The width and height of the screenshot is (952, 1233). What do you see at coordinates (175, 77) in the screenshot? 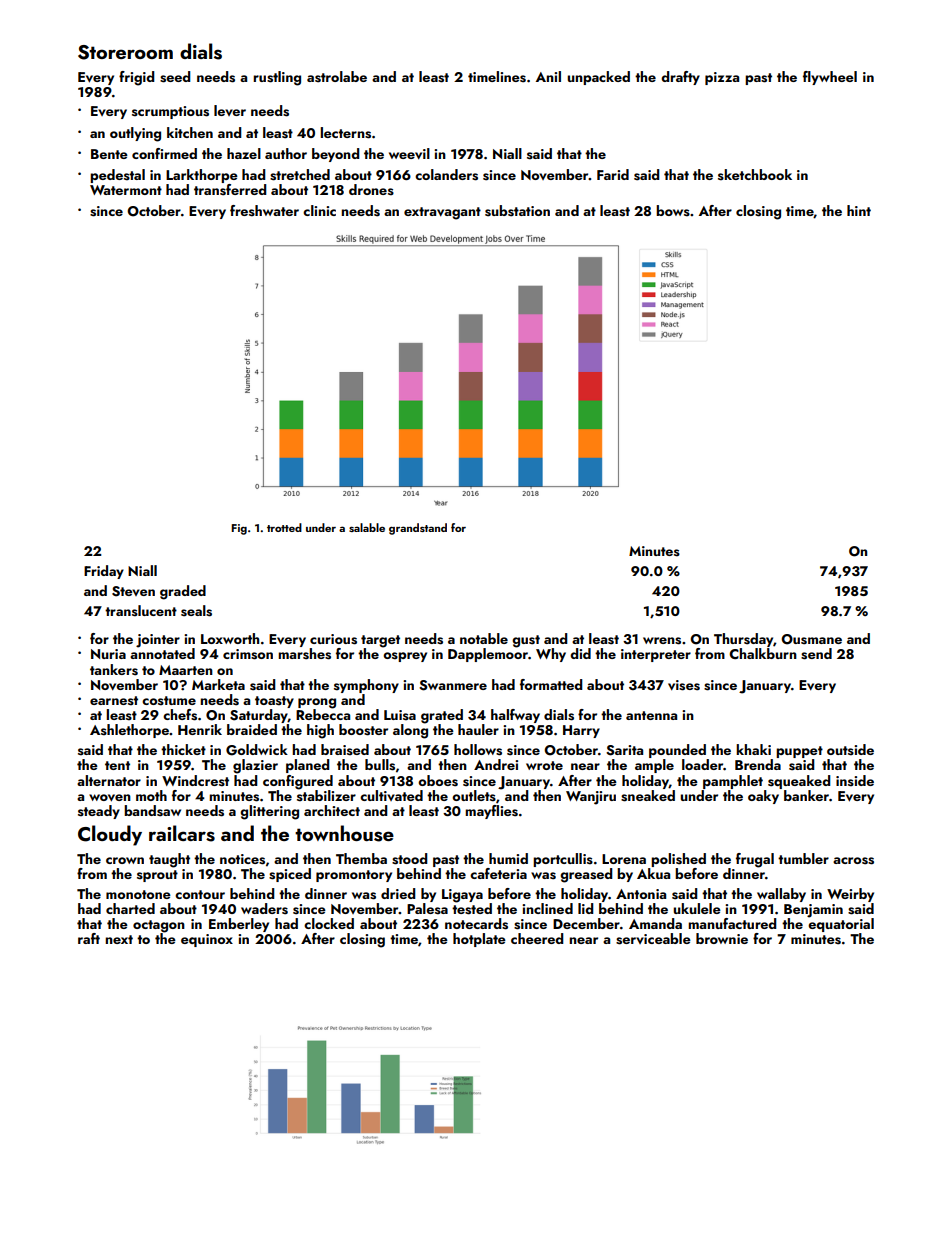
I see `seed` at bounding box center [175, 77].
